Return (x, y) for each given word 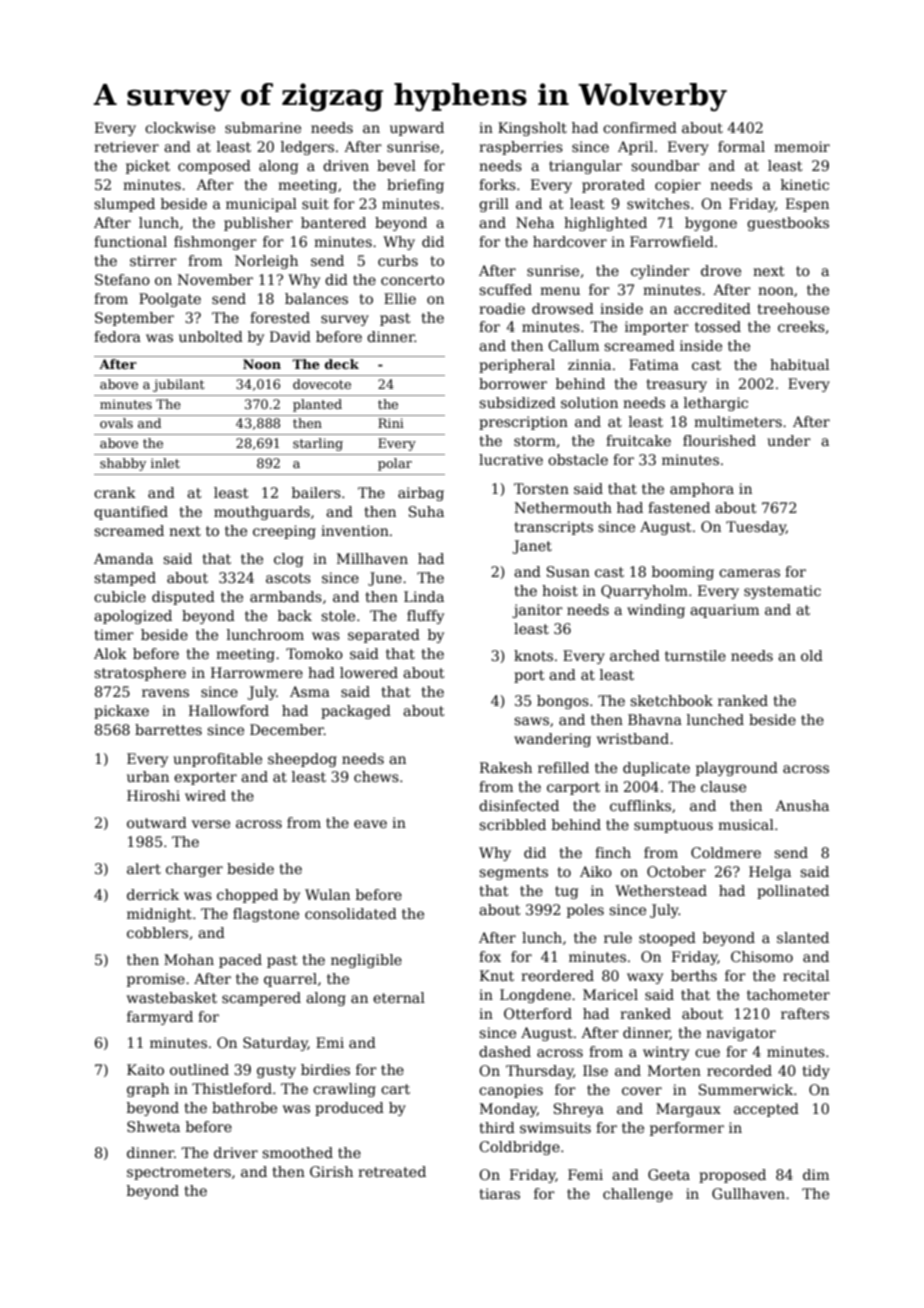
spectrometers (179, 1173)
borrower (513, 383)
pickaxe (121, 712)
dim (816, 1174)
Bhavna (655, 719)
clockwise (180, 127)
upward (417, 129)
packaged (356, 712)
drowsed (563, 308)
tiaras (499, 1193)
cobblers (157, 932)
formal (741, 146)
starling (318, 444)
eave (370, 824)
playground (737, 769)
